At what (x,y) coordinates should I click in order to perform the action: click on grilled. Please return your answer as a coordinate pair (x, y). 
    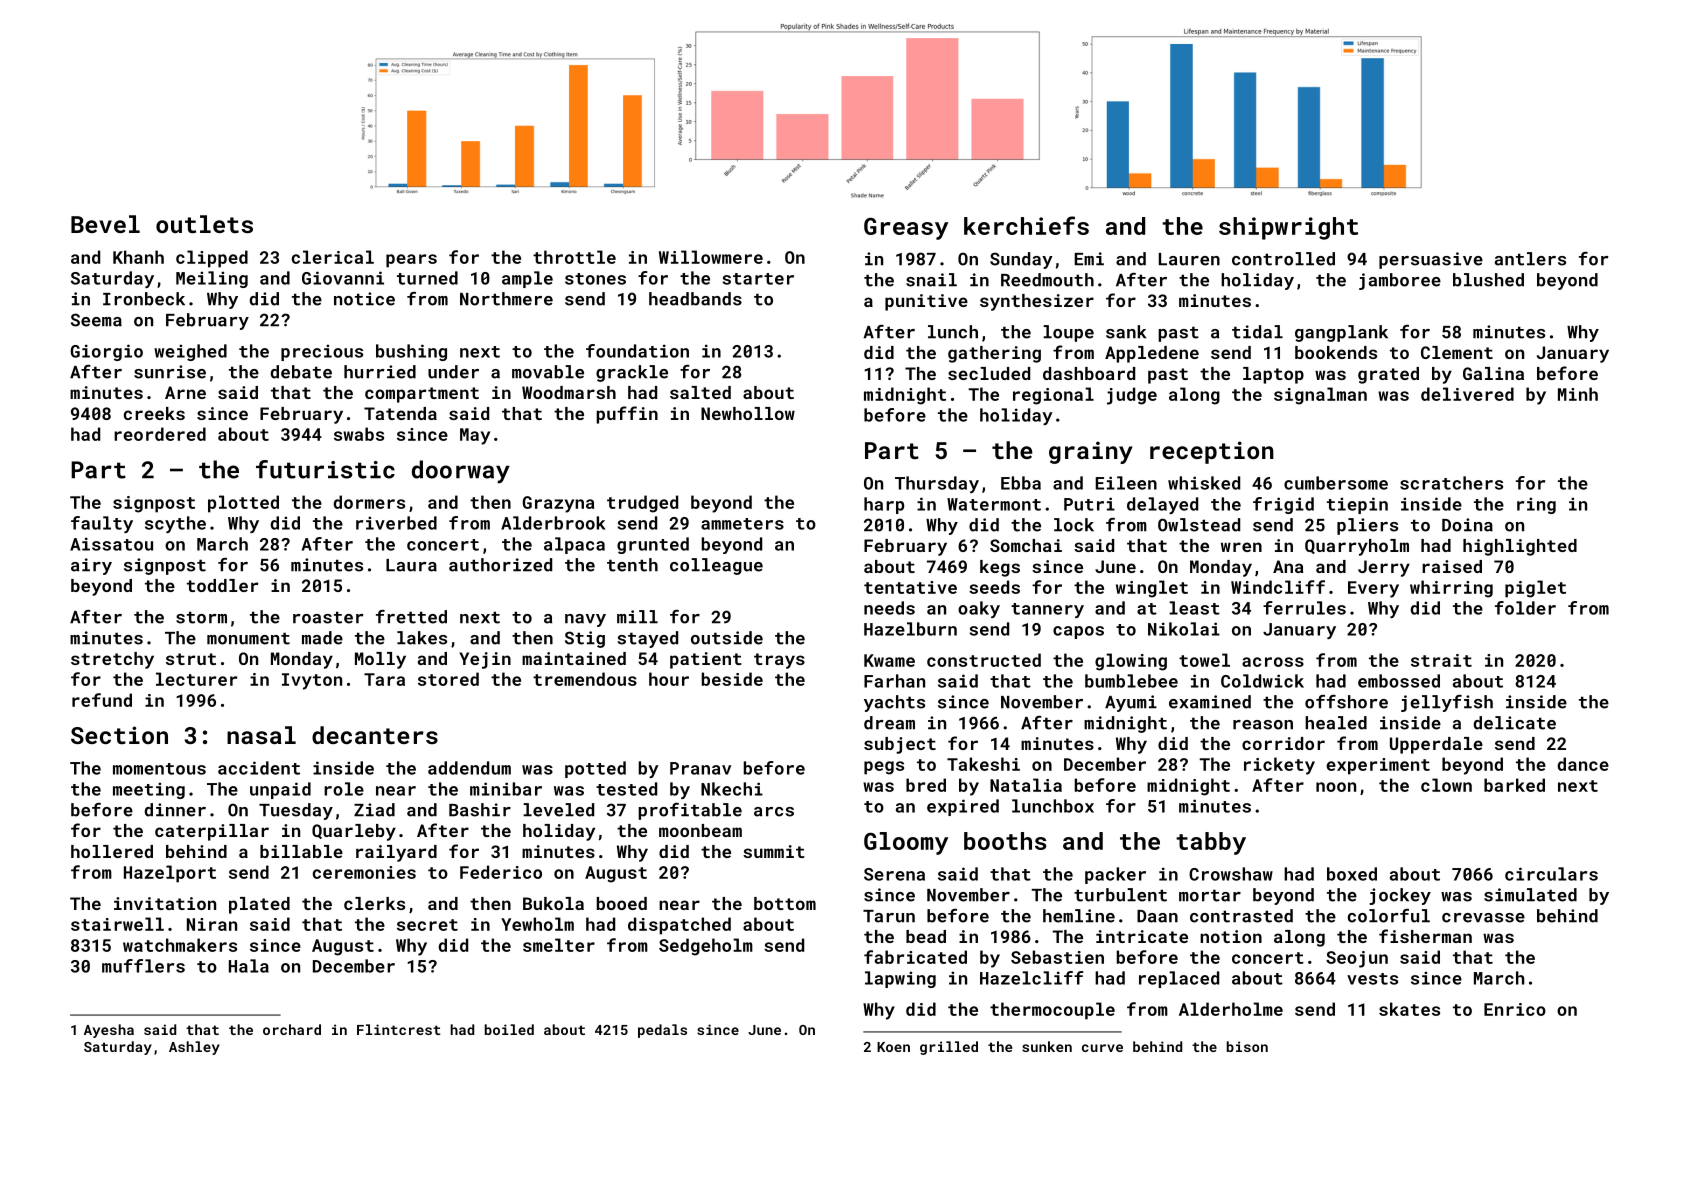
    Looking at the image, I should click on (949, 1048).
